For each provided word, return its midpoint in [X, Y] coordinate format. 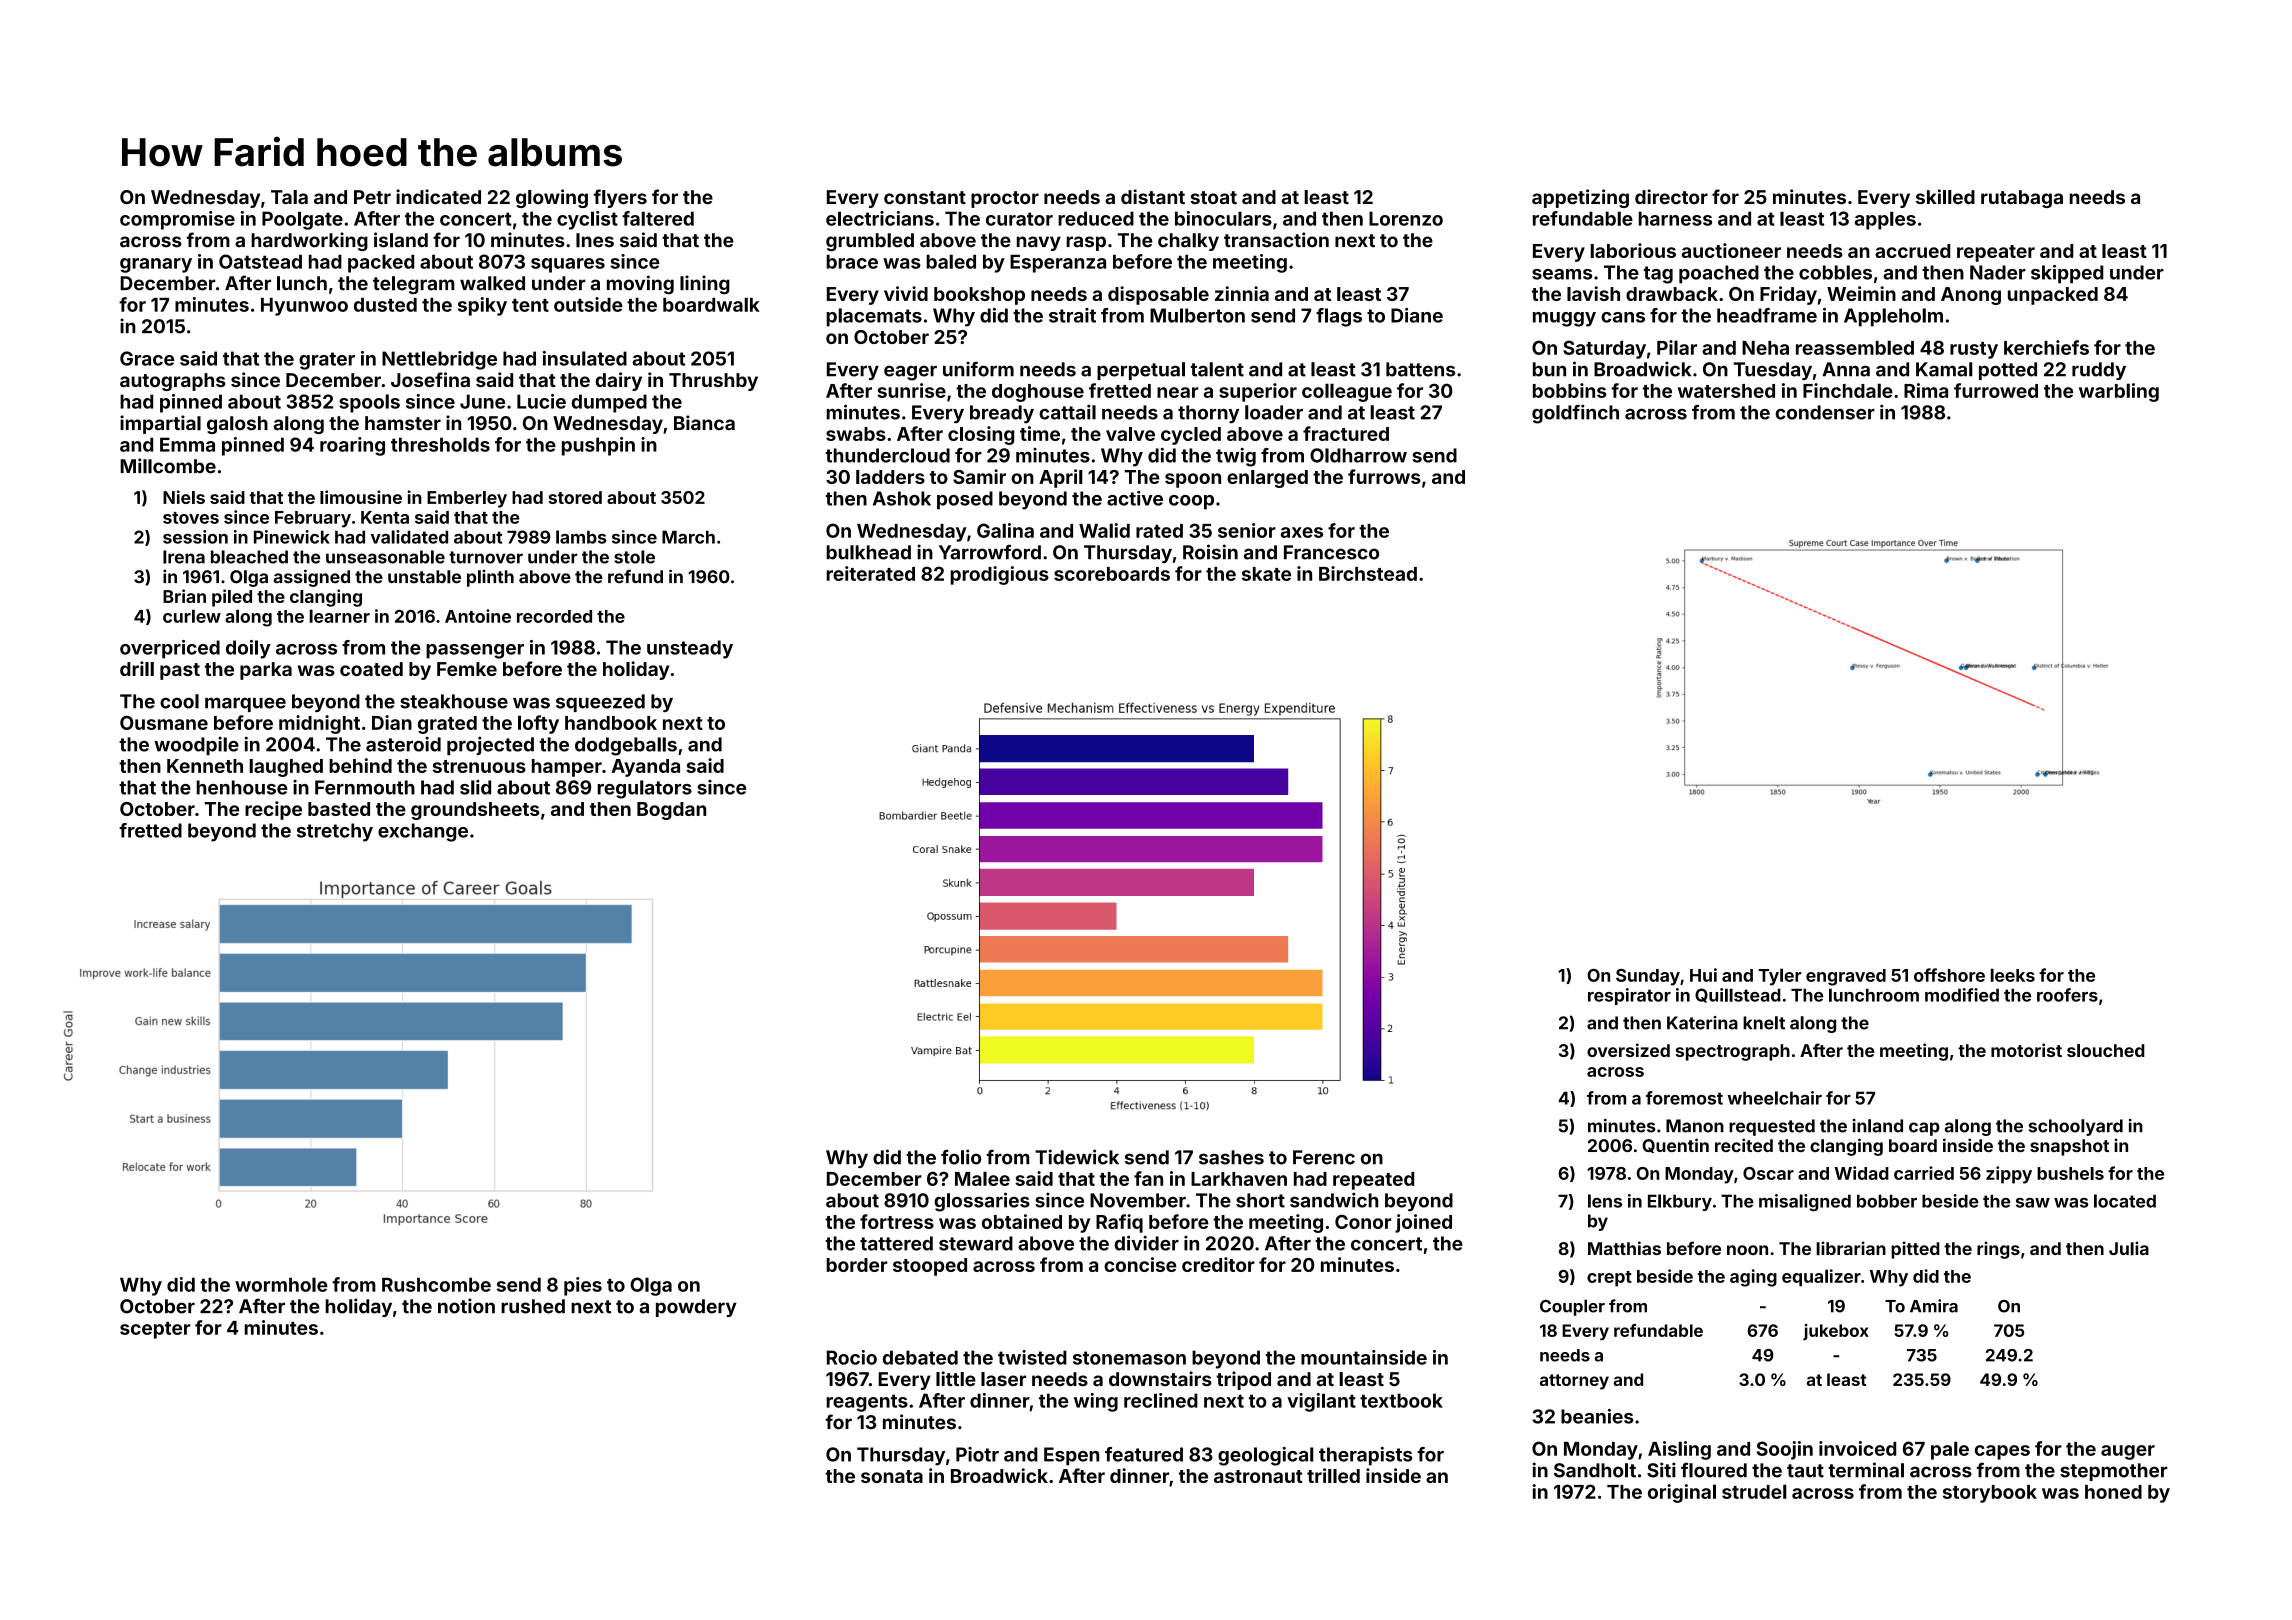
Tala [289, 197]
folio [961, 1157]
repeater [1996, 253]
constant [925, 197]
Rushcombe [436, 1285]
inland [1878, 1126]
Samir [979, 476]
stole [634, 557]
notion [466, 1306]
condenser [1825, 412]
